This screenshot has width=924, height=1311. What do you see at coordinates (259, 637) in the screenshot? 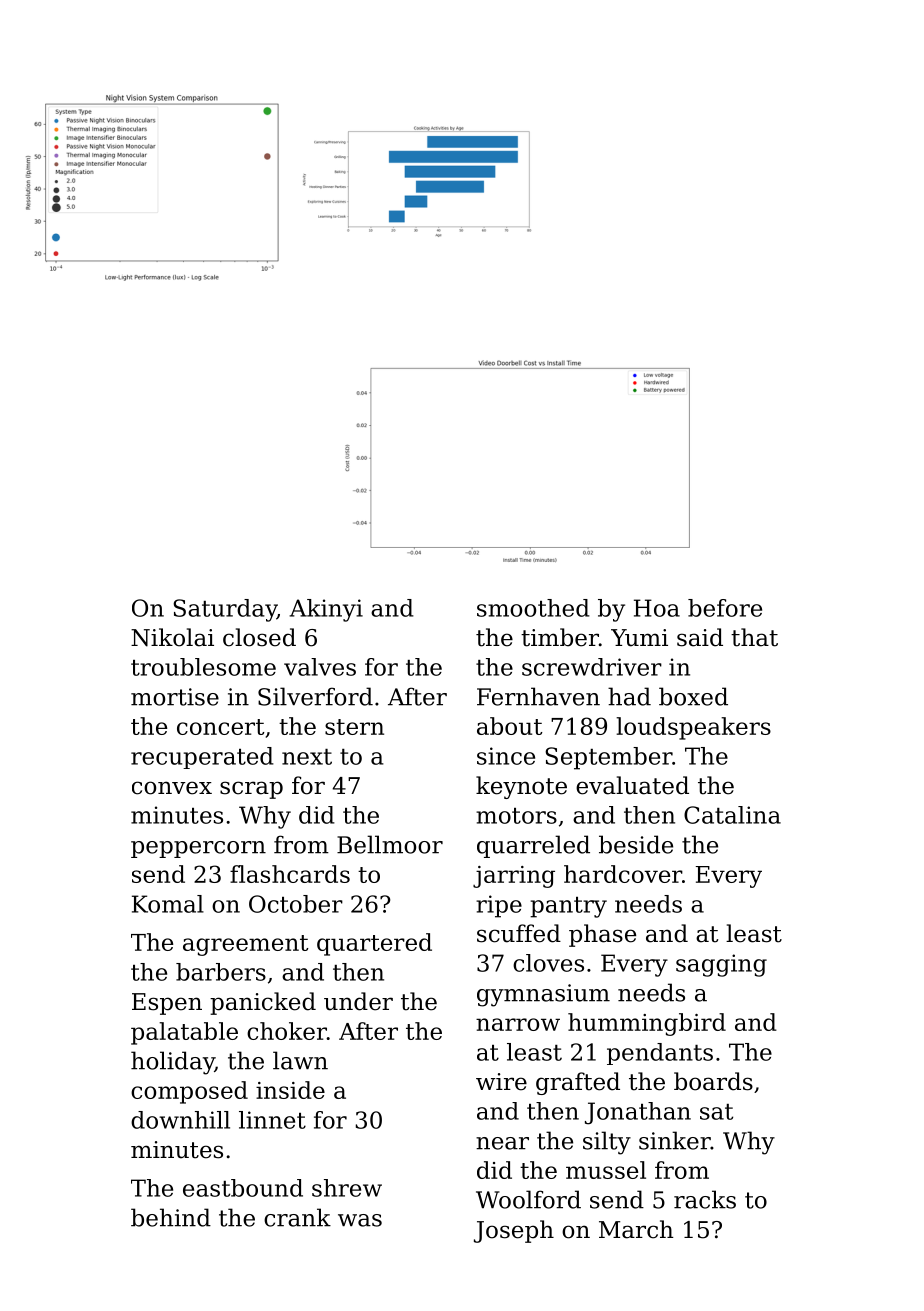
I see `closed` at bounding box center [259, 637].
